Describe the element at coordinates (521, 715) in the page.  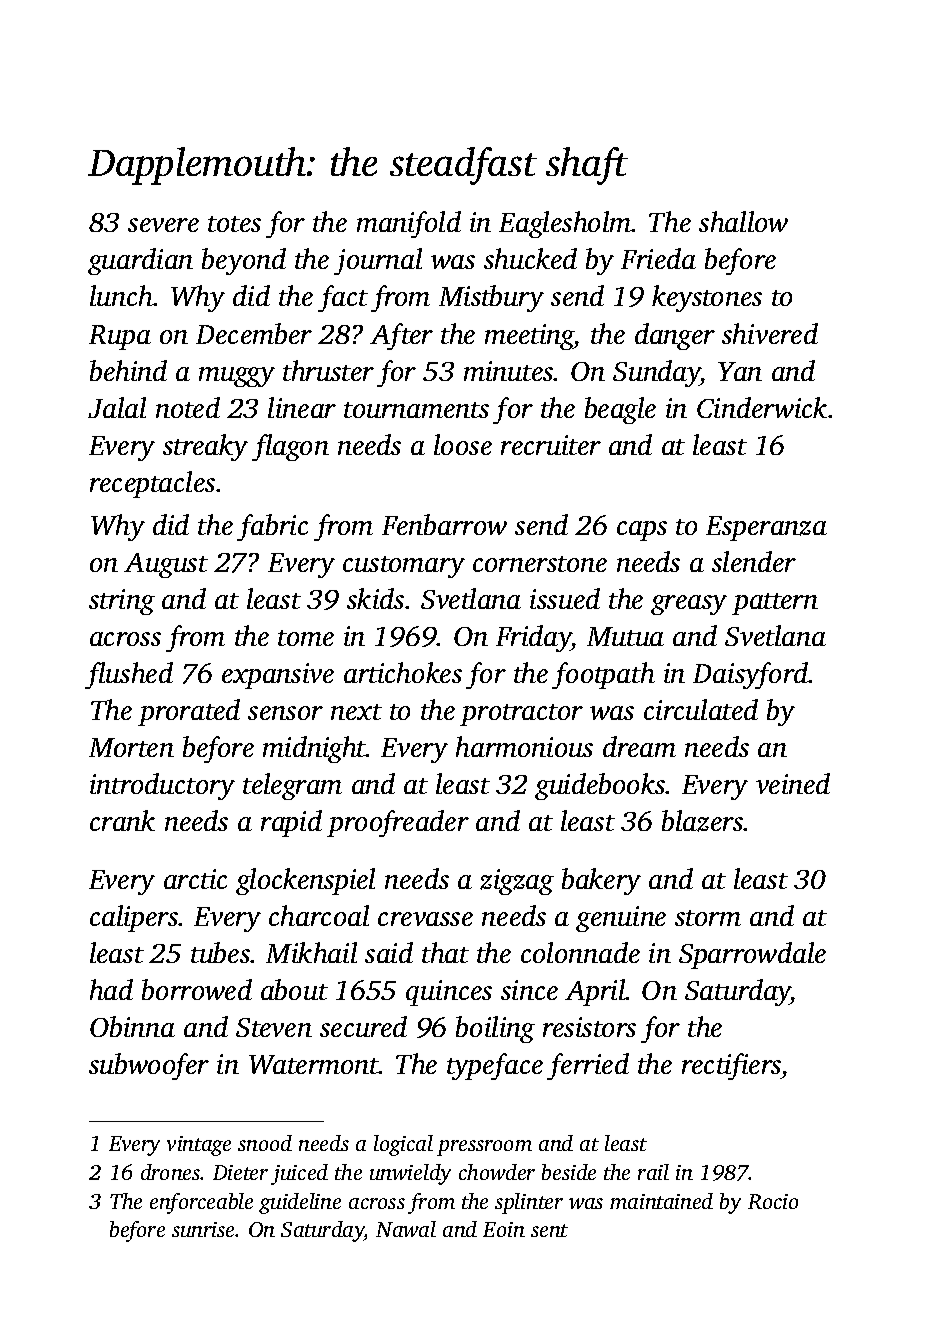
I see `protractor` at that location.
